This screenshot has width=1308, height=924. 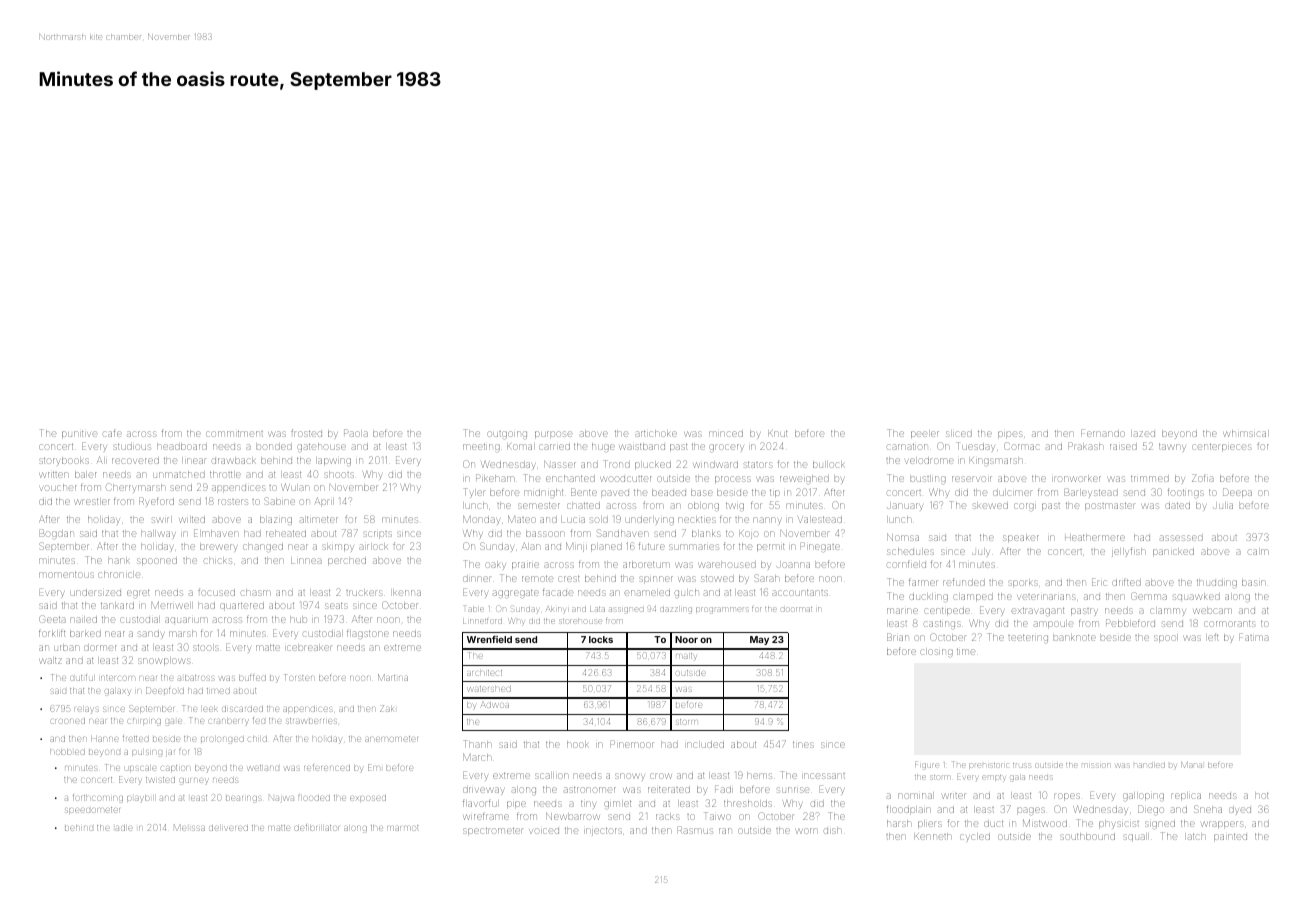 I want to click on outgoing, so click(x=507, y=435).
